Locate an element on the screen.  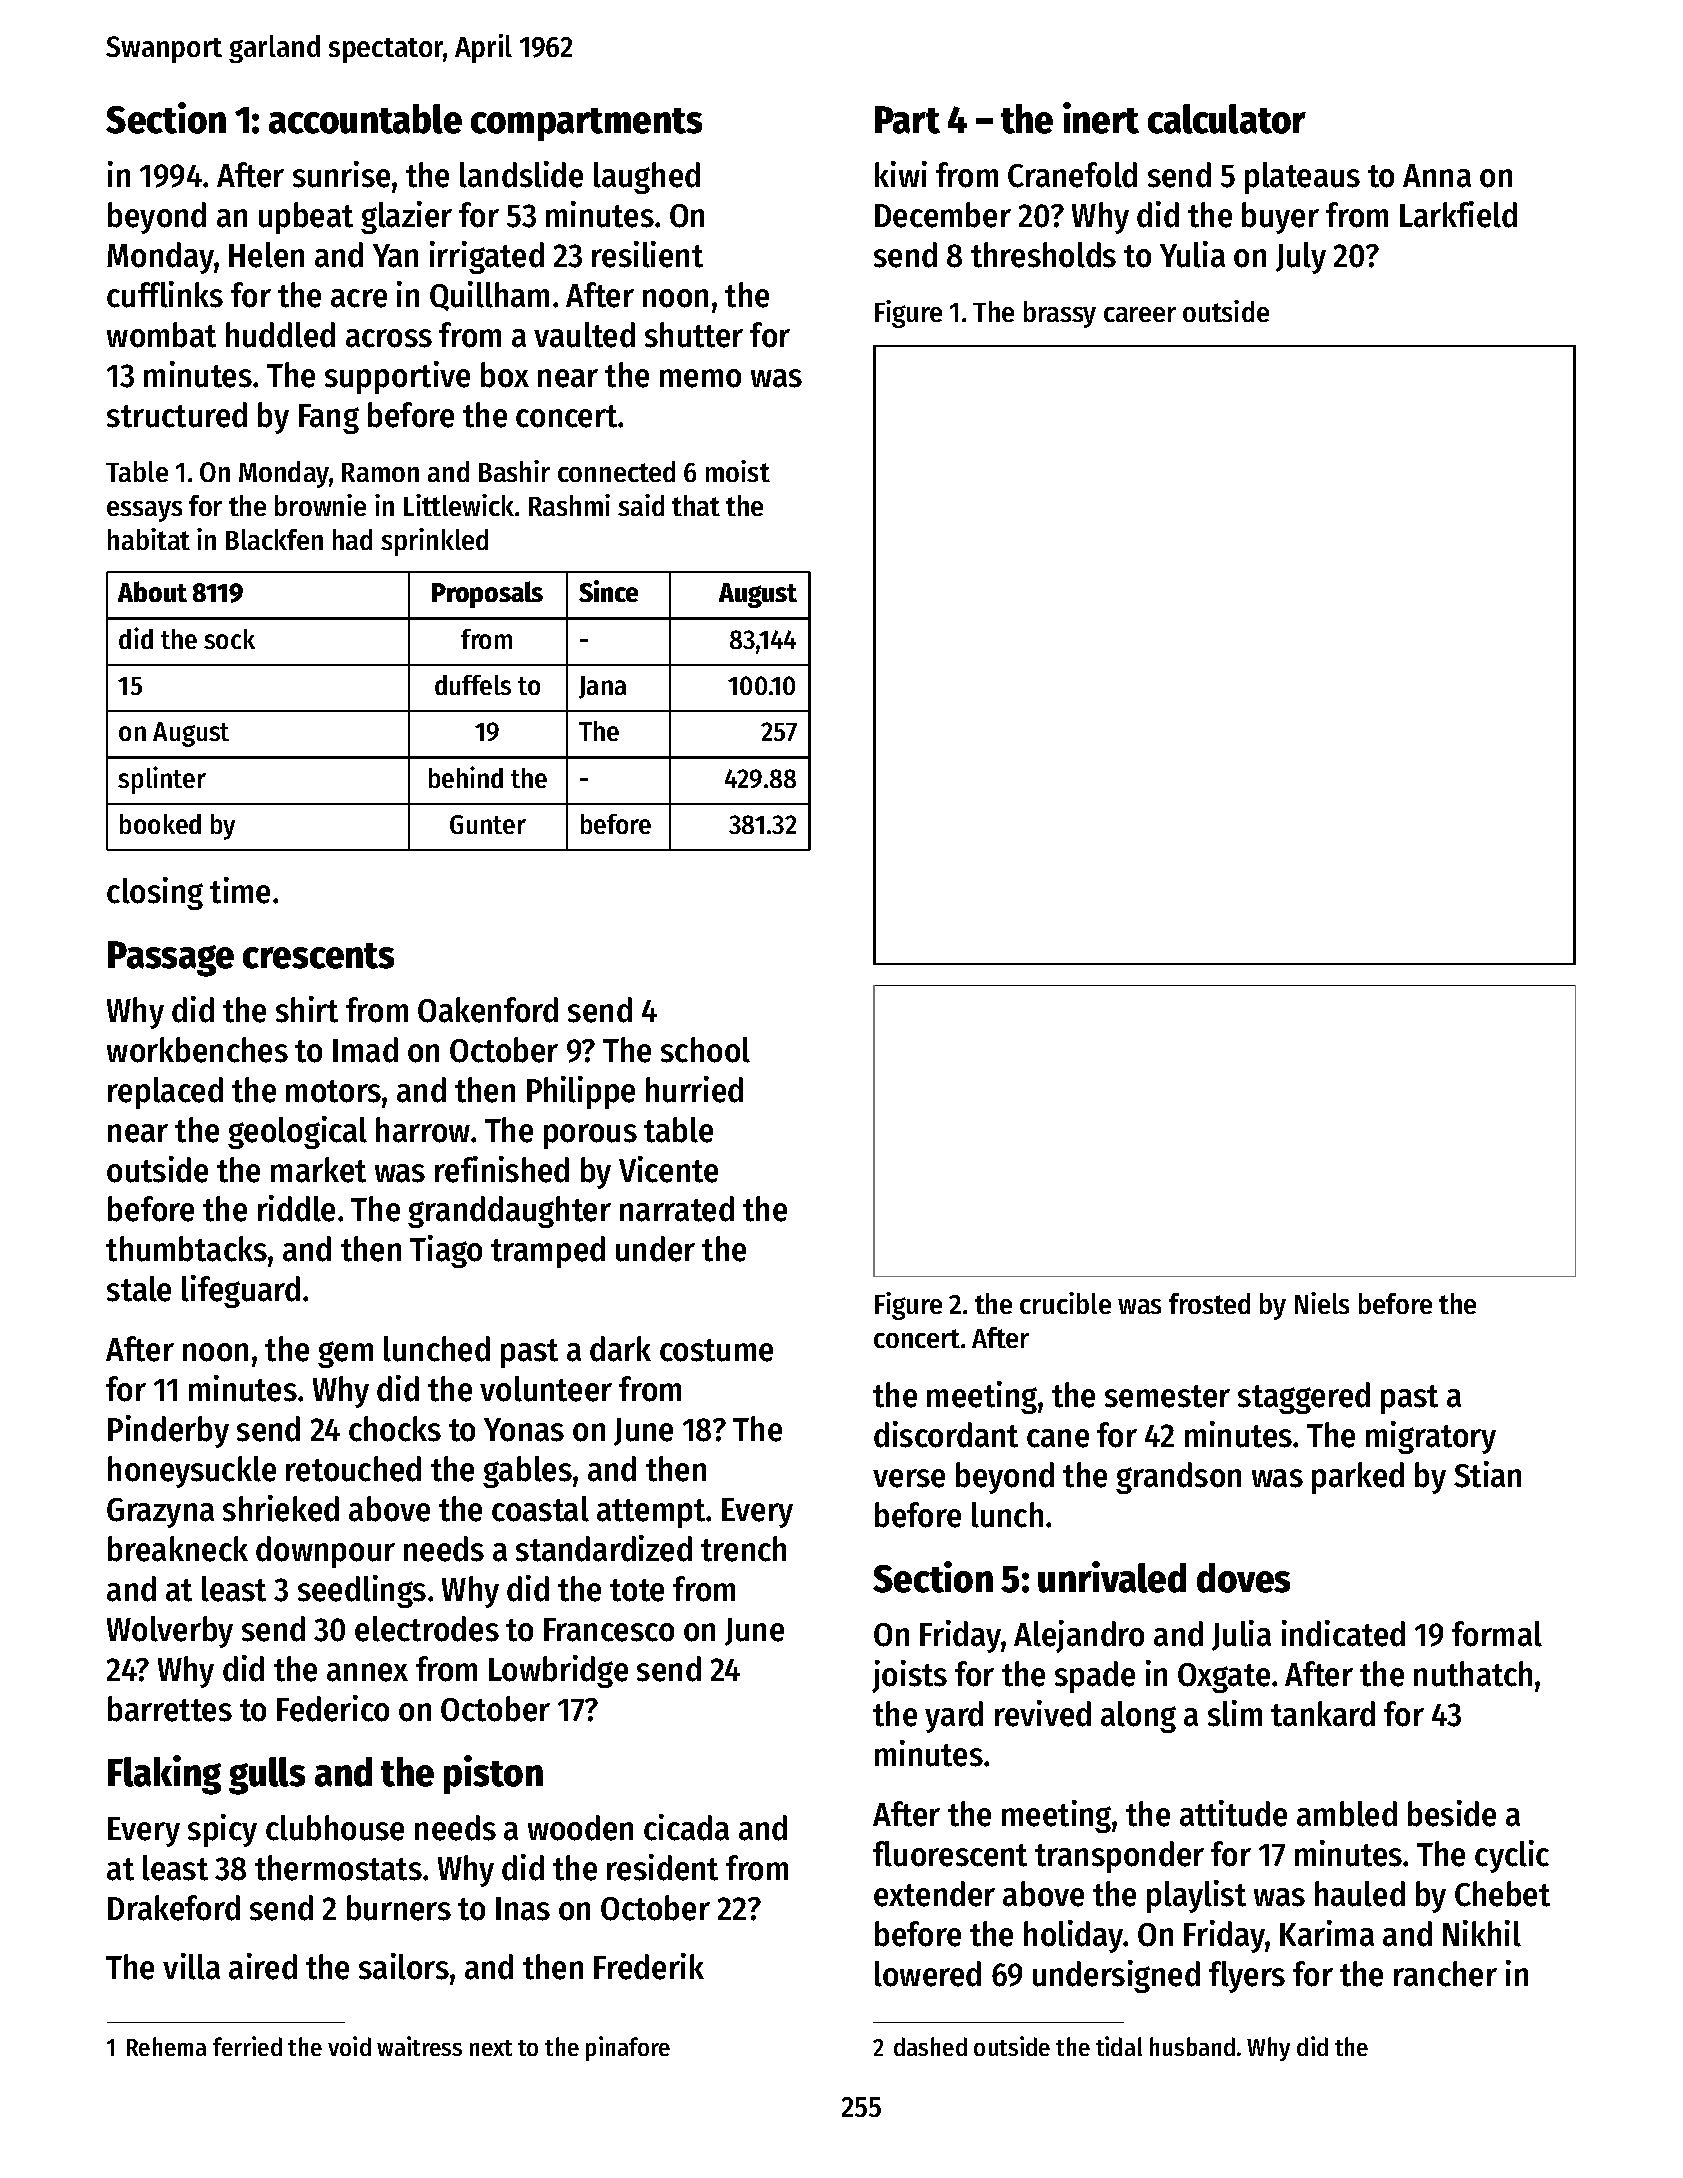
spicy is located at coordinates (222, 1830).
